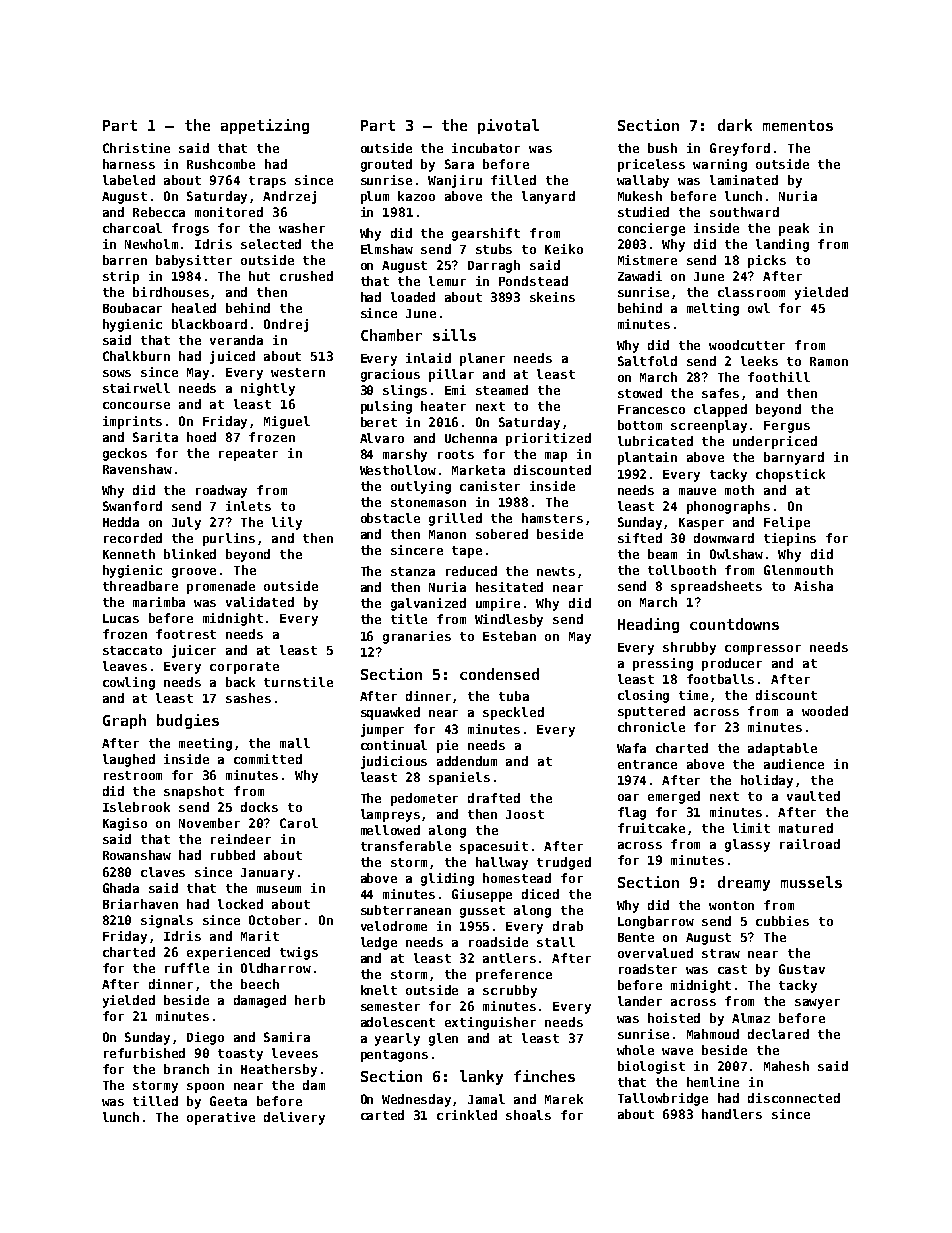 Image resolution: width=952 pixels, height=1233 pixels. I want to click on wooded, so click(825, 711).
